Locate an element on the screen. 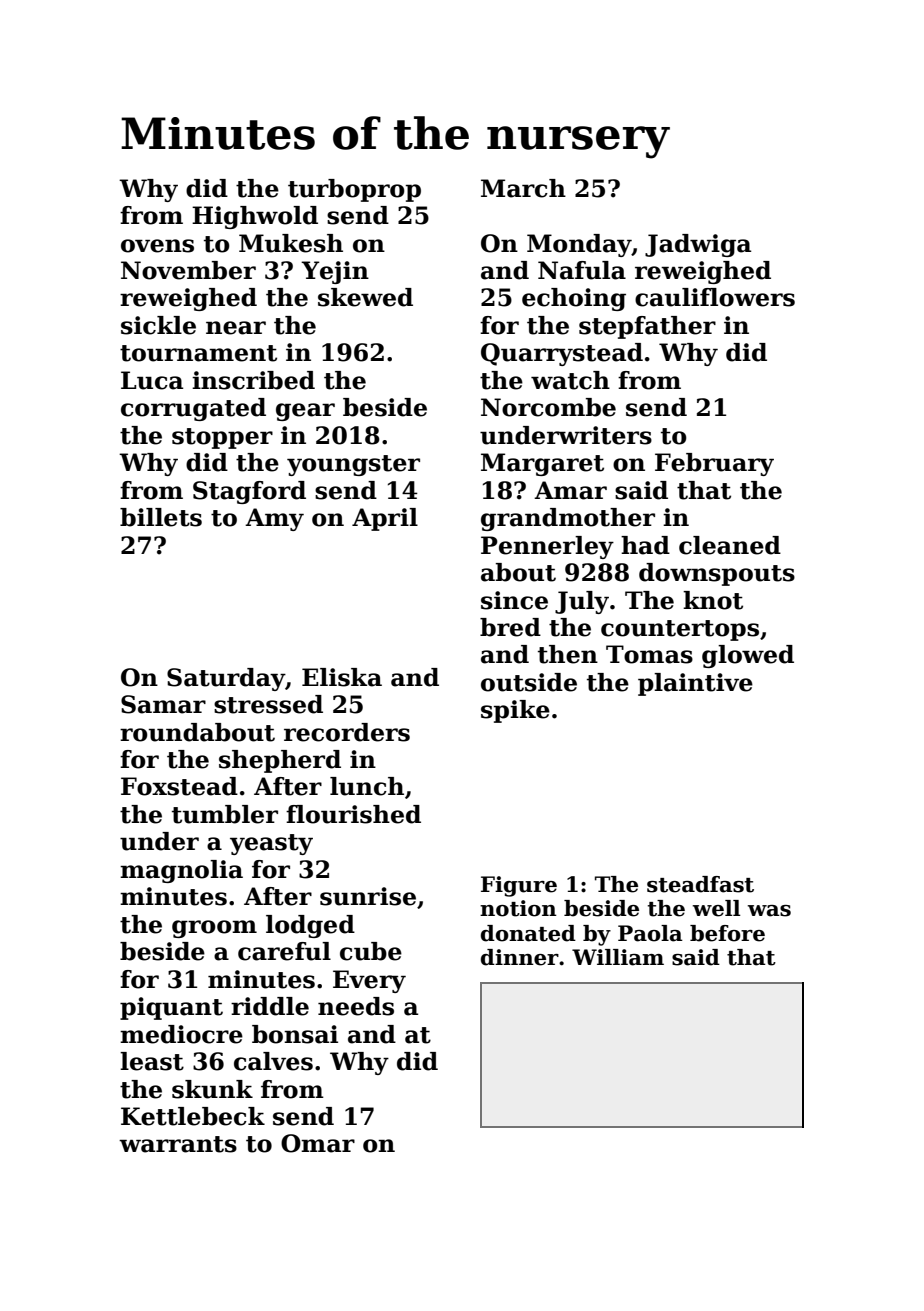 The height and width of the screenshot is (1311, 924). Omar is located at coordinates (318, 1143).
